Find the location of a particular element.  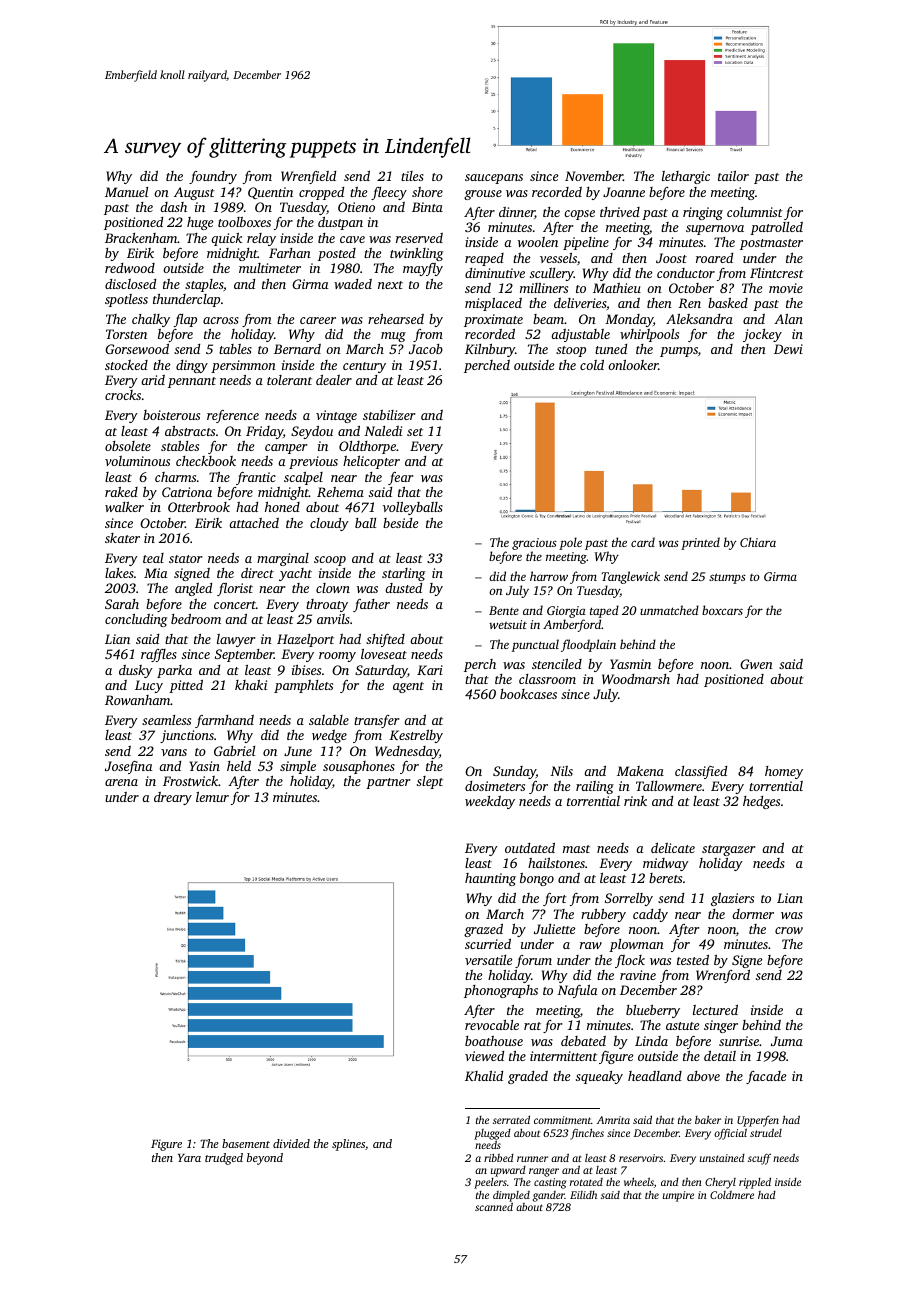

beside is located at coordinates (400, 523).
